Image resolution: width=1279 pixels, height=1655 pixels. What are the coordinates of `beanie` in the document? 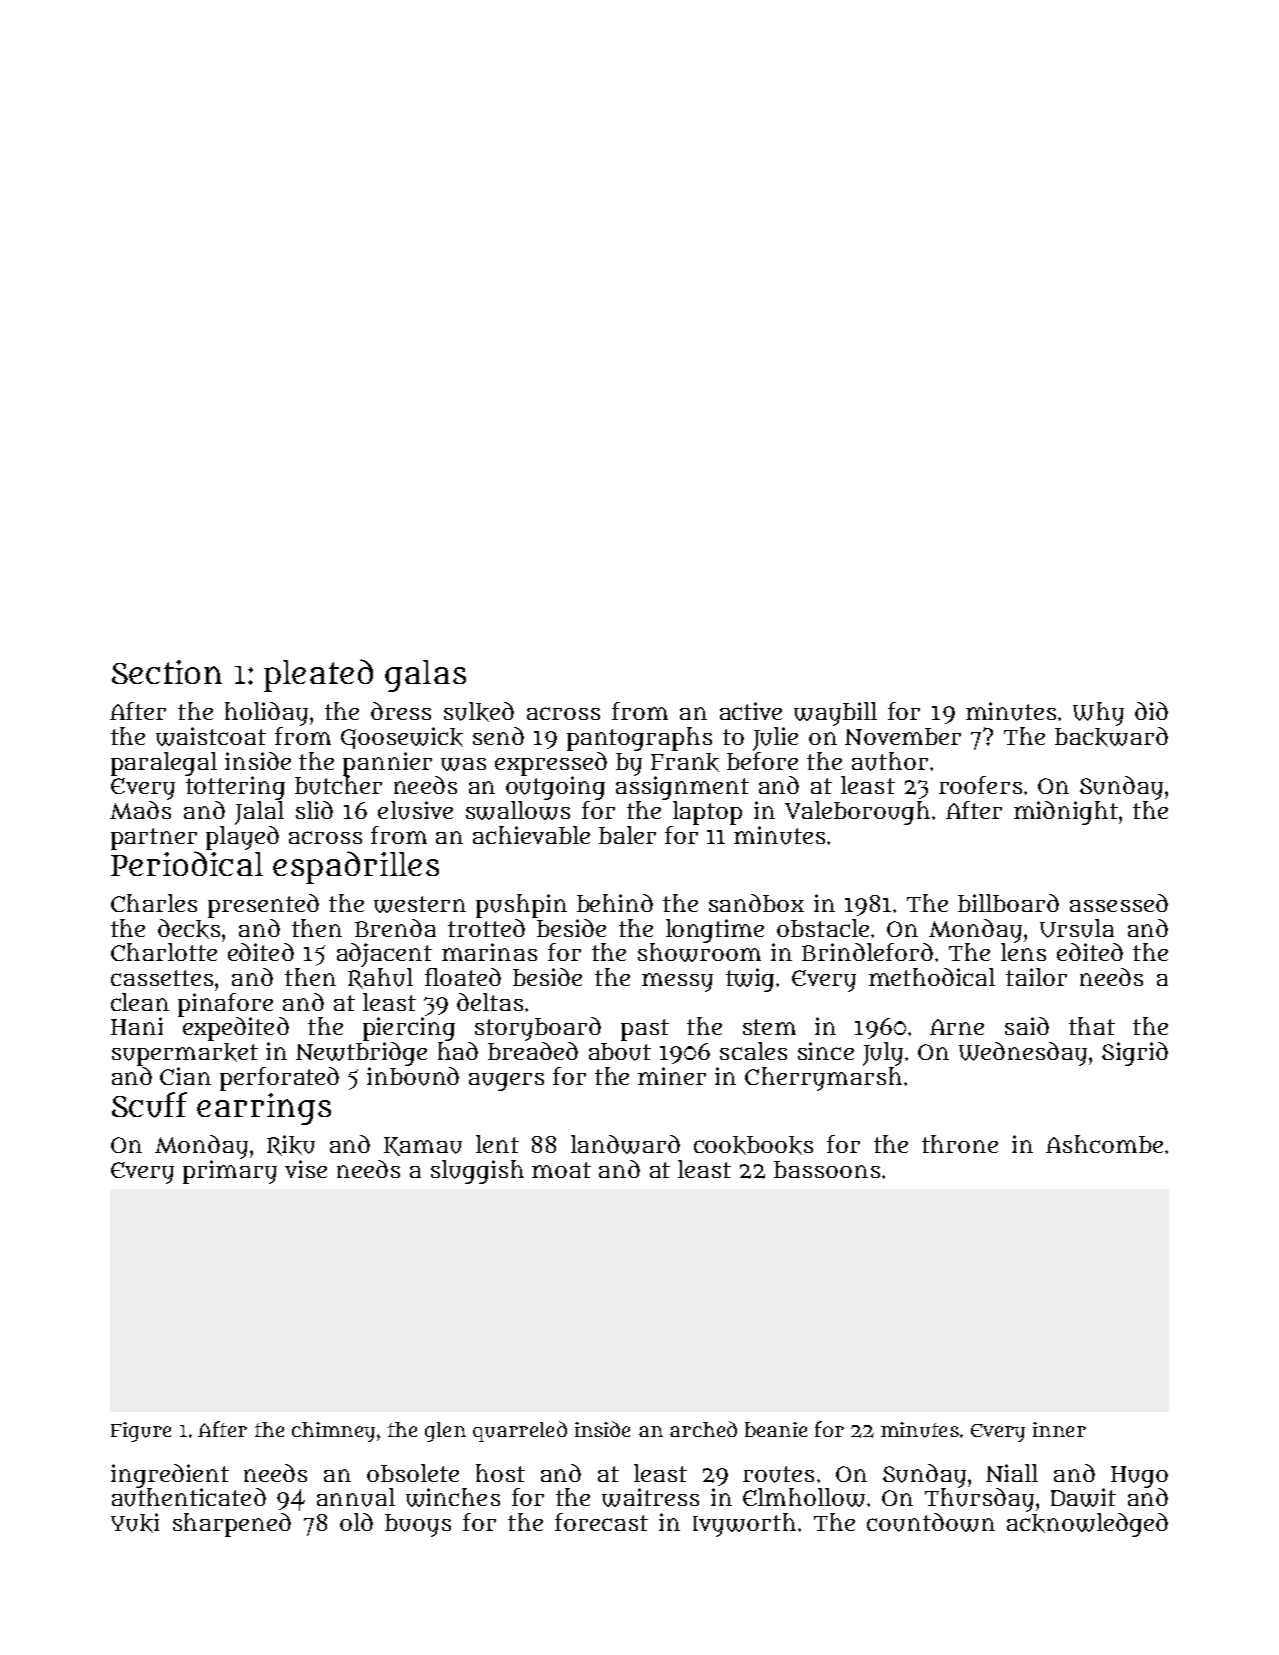 It's located at (776, 1429).
